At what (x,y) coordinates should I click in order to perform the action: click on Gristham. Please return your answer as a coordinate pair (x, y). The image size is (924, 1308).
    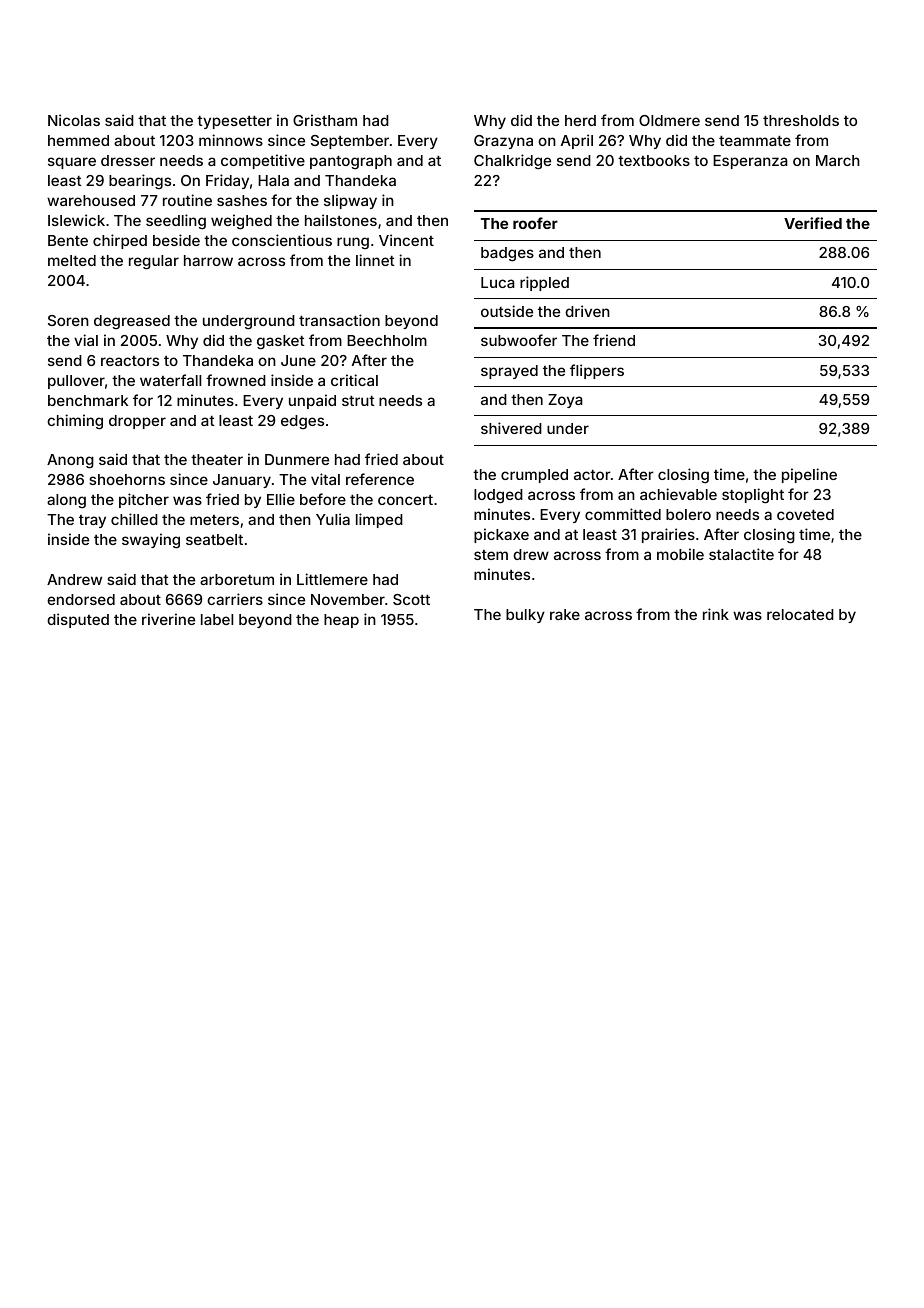
    Looking at the image, I should click on (325, 120).
